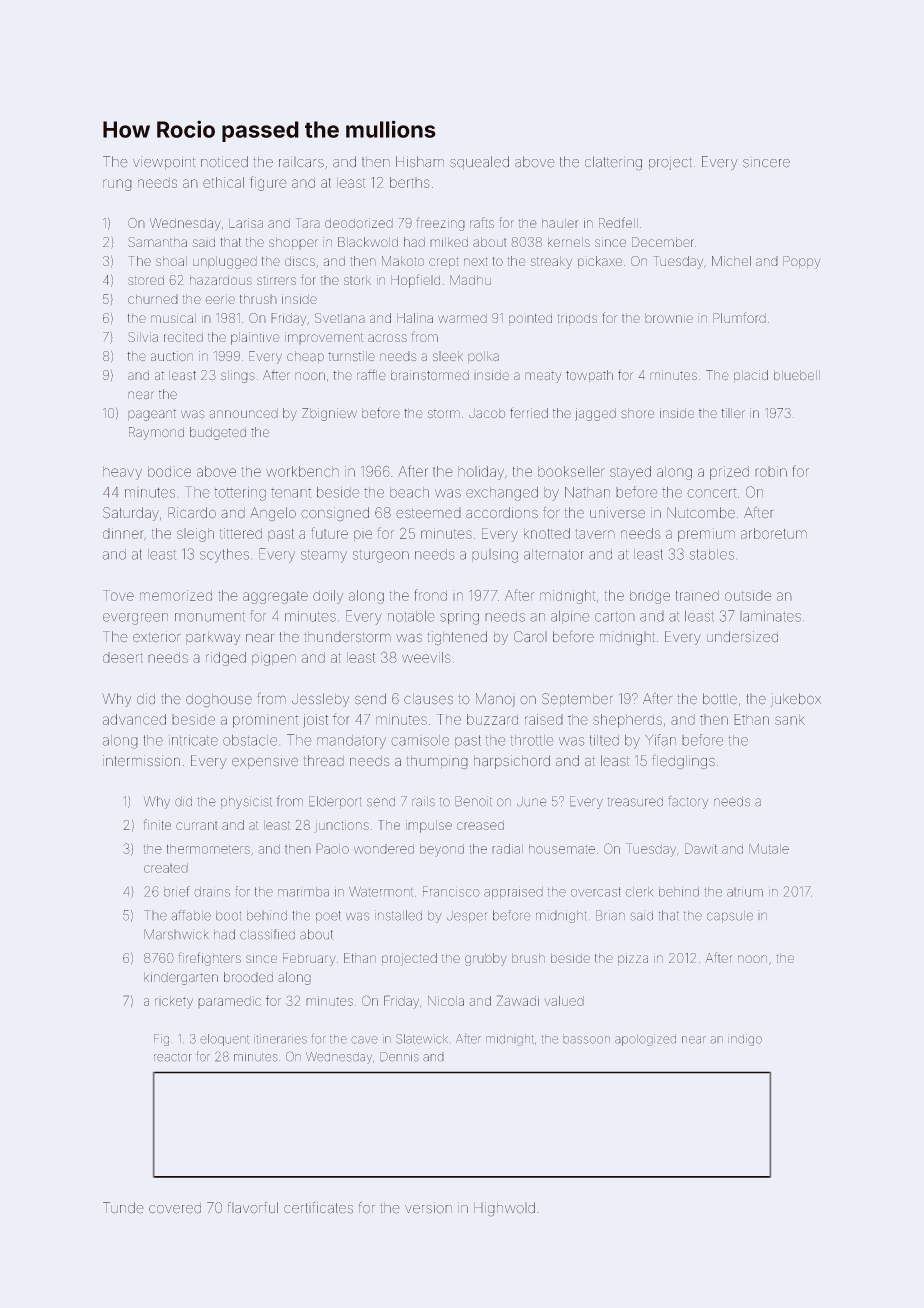  What do you see at coordinates (669, 318) in the page?
I see `brownie` at bounding box center [669, 318].
